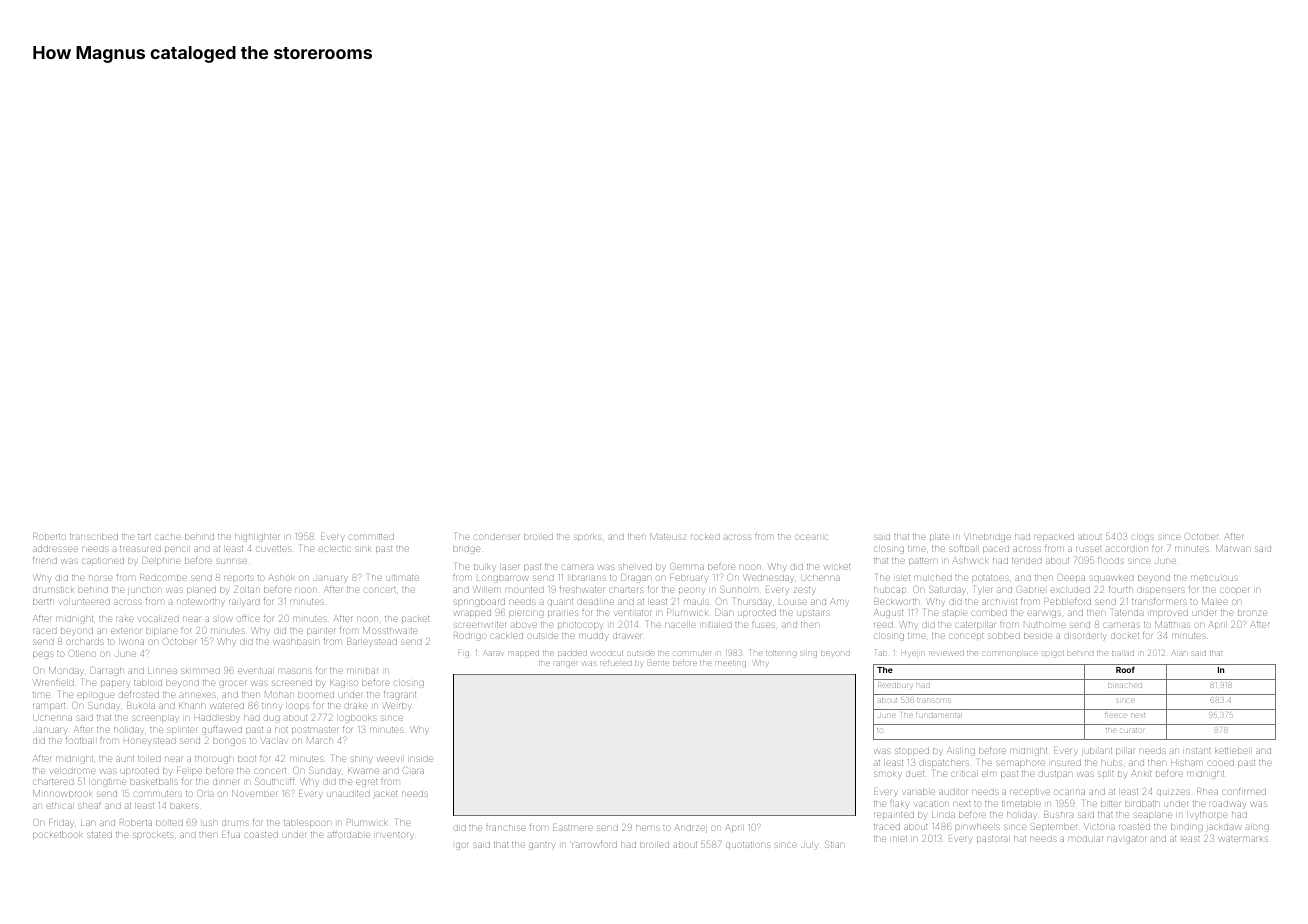 The image size is (1308, 924). I want to click on clogs, so click(1143, 538).
